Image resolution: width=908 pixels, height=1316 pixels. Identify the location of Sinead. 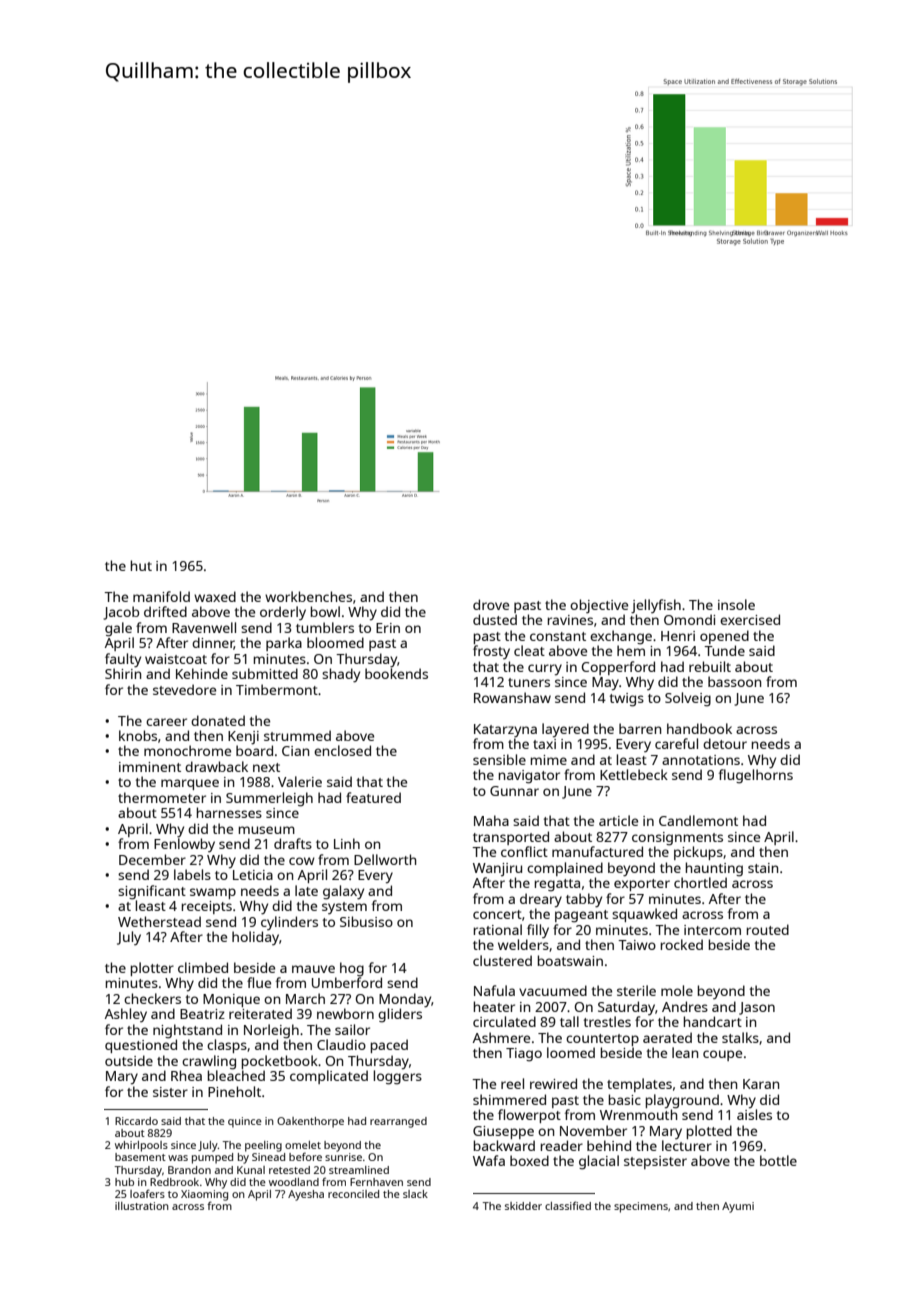
(268, 1157).
